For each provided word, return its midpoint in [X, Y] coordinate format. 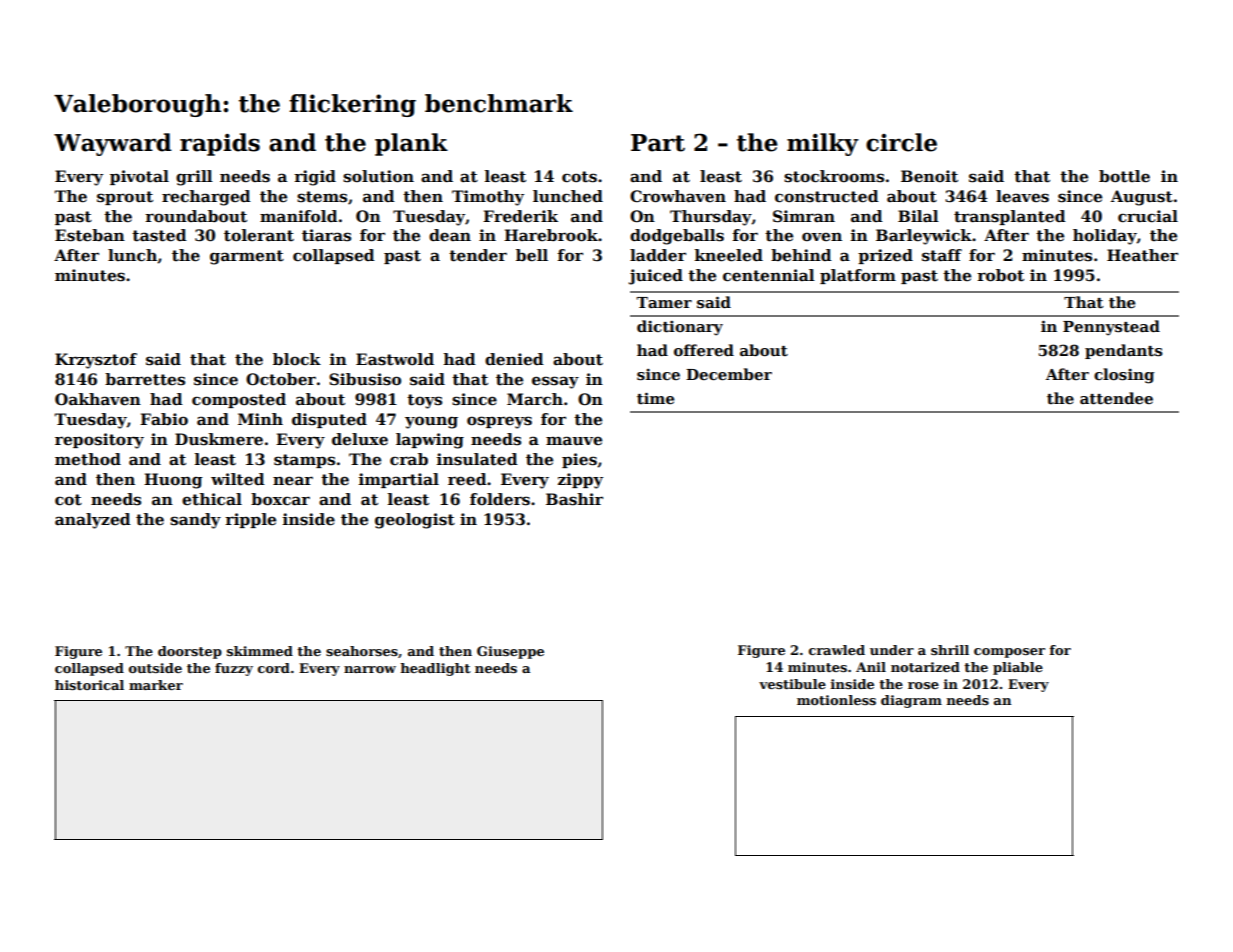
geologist [415, 521]
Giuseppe [510, 652]
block [297, 359]
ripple [250, 520]
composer [1009, 653]
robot [1000, 275]
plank [411, 144]
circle [901, 142]
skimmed [260, 651]
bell [532, 255]
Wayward [113, 144]
